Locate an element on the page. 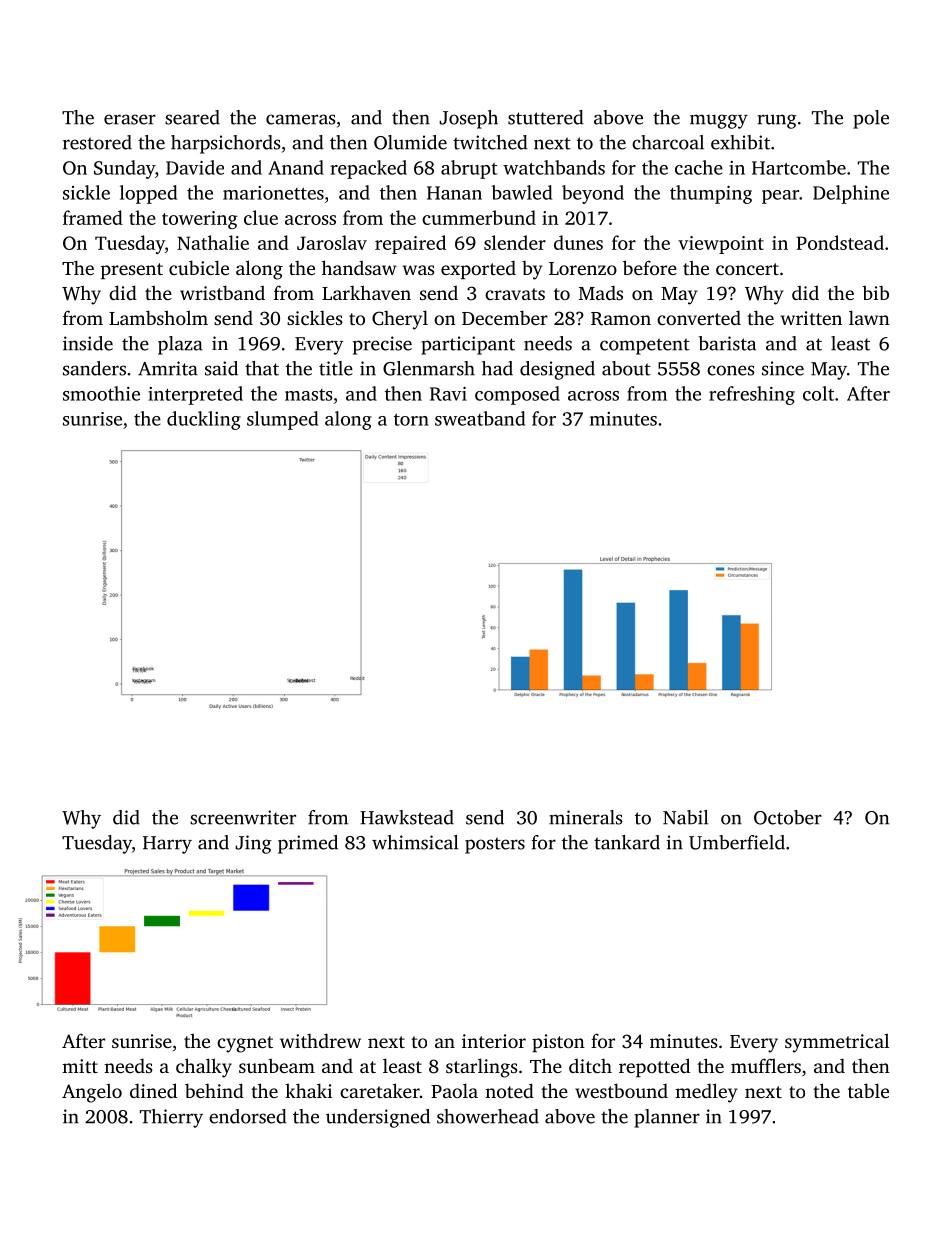 This page has width=952, height=1233. Harry is located at coordinates (167, 845).
